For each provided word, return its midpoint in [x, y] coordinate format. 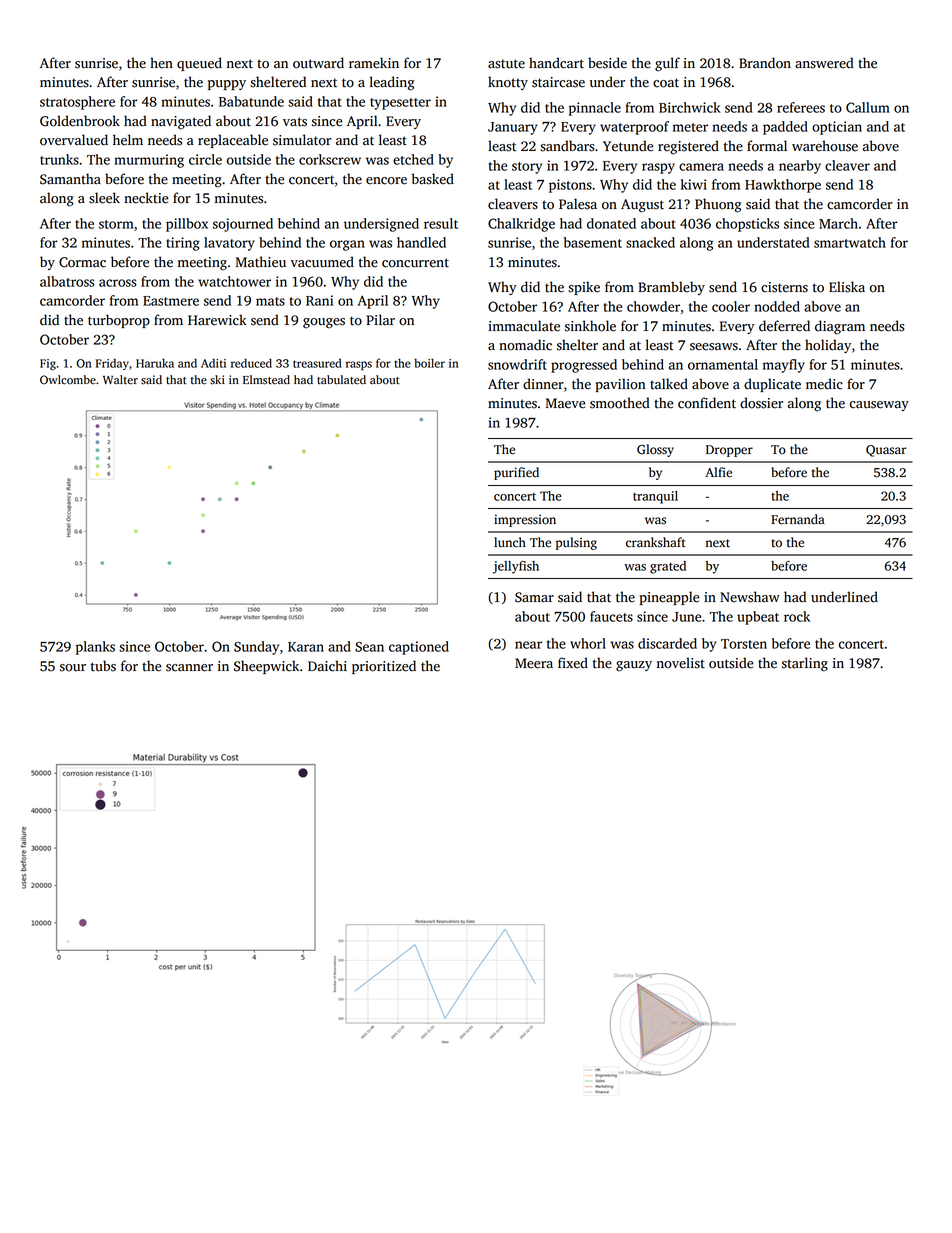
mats [270, 301]
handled [421, 242]
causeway [879, 406]
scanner [189, 668]
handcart [556, 63]
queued [199, 64]
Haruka [155, 363]
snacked [650, 242]
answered [824, 63]
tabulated [341, 380]
